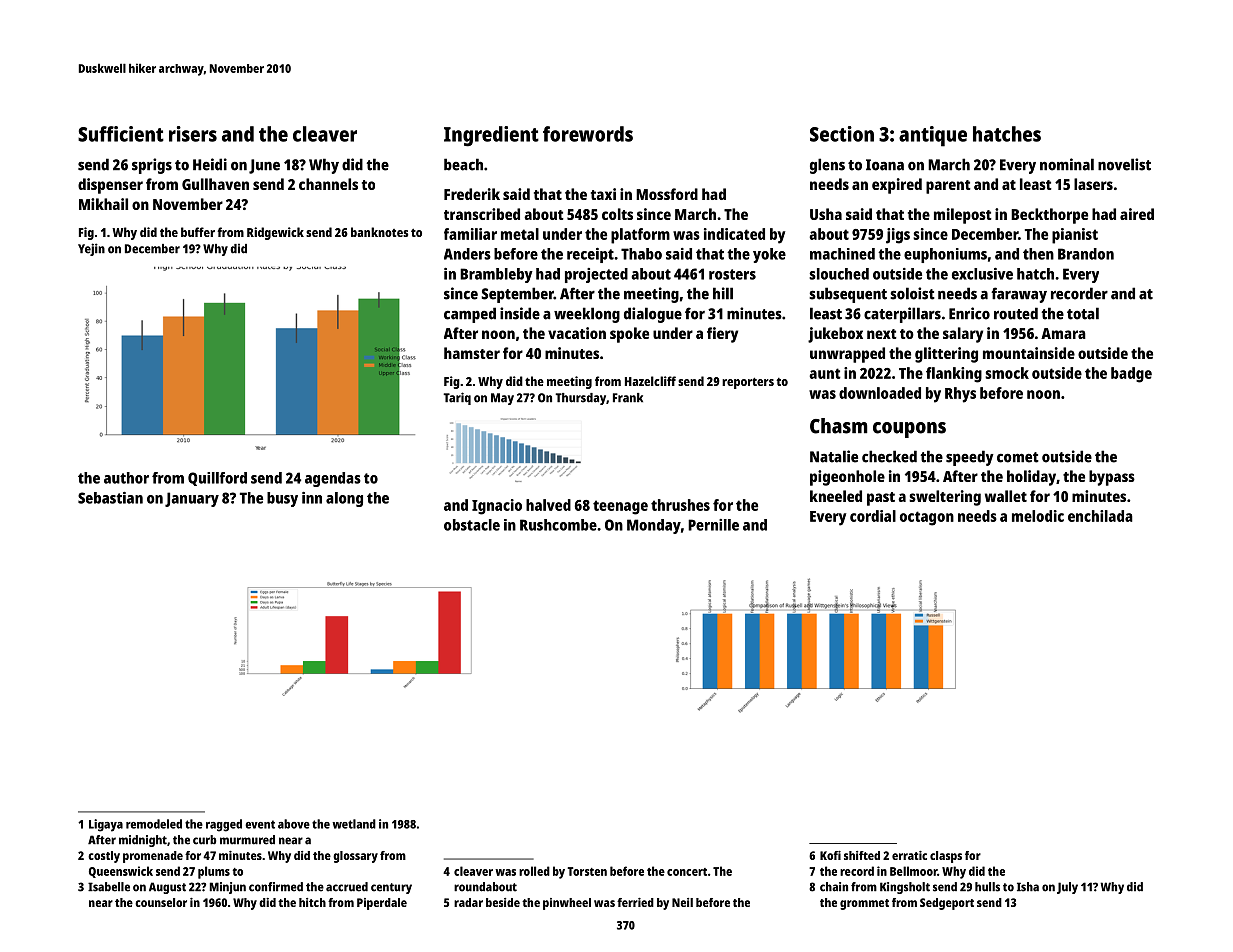 The image size is (1233, 952). I want to click on hitch, so click(312, 902).
